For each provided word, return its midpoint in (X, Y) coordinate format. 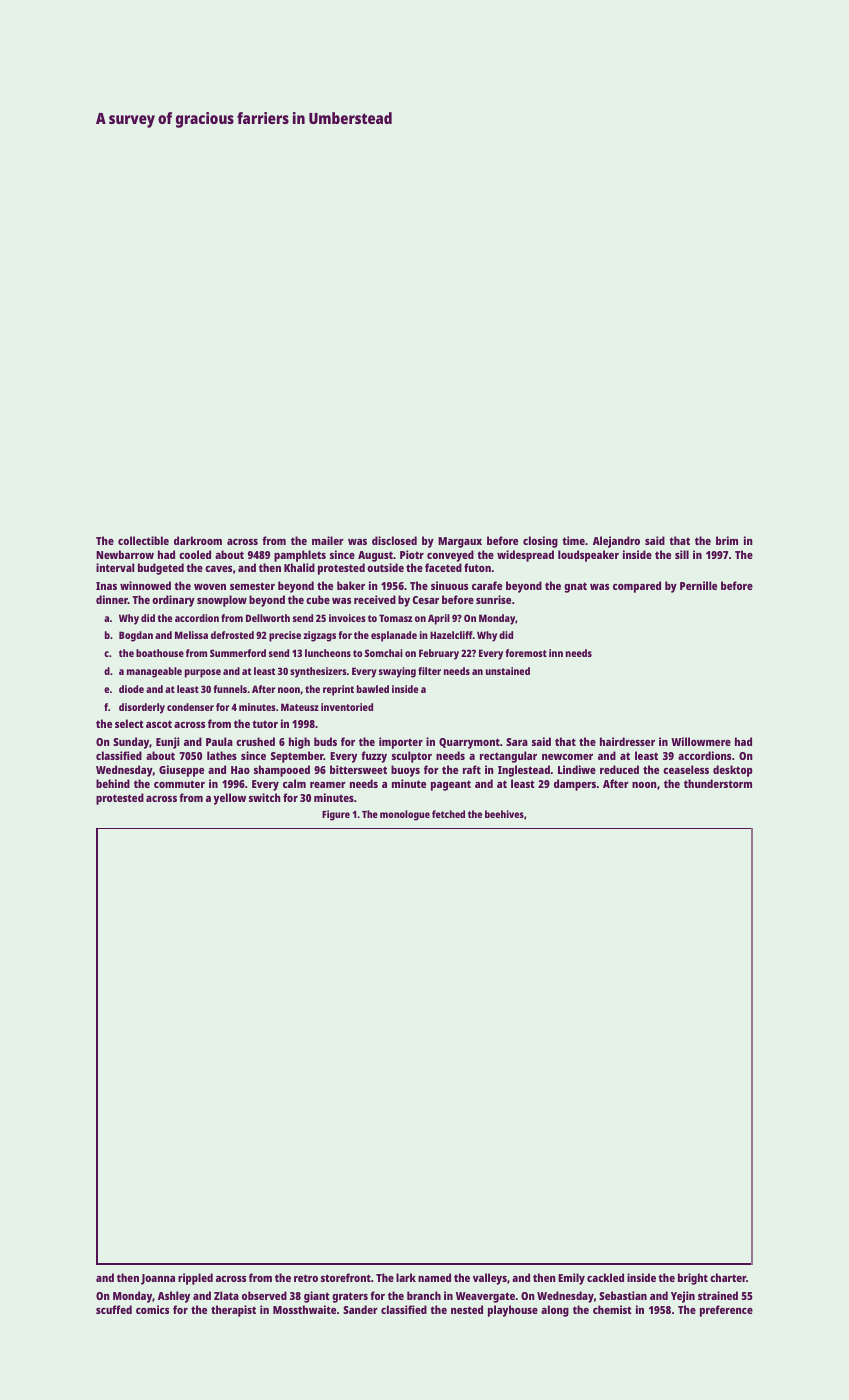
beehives (504, 814)
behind (113, 783)
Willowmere (701, 741)
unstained (508, 671)
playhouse (513, 1311)
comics (152, 1309)
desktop (733, 771)
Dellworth (268, 618)
